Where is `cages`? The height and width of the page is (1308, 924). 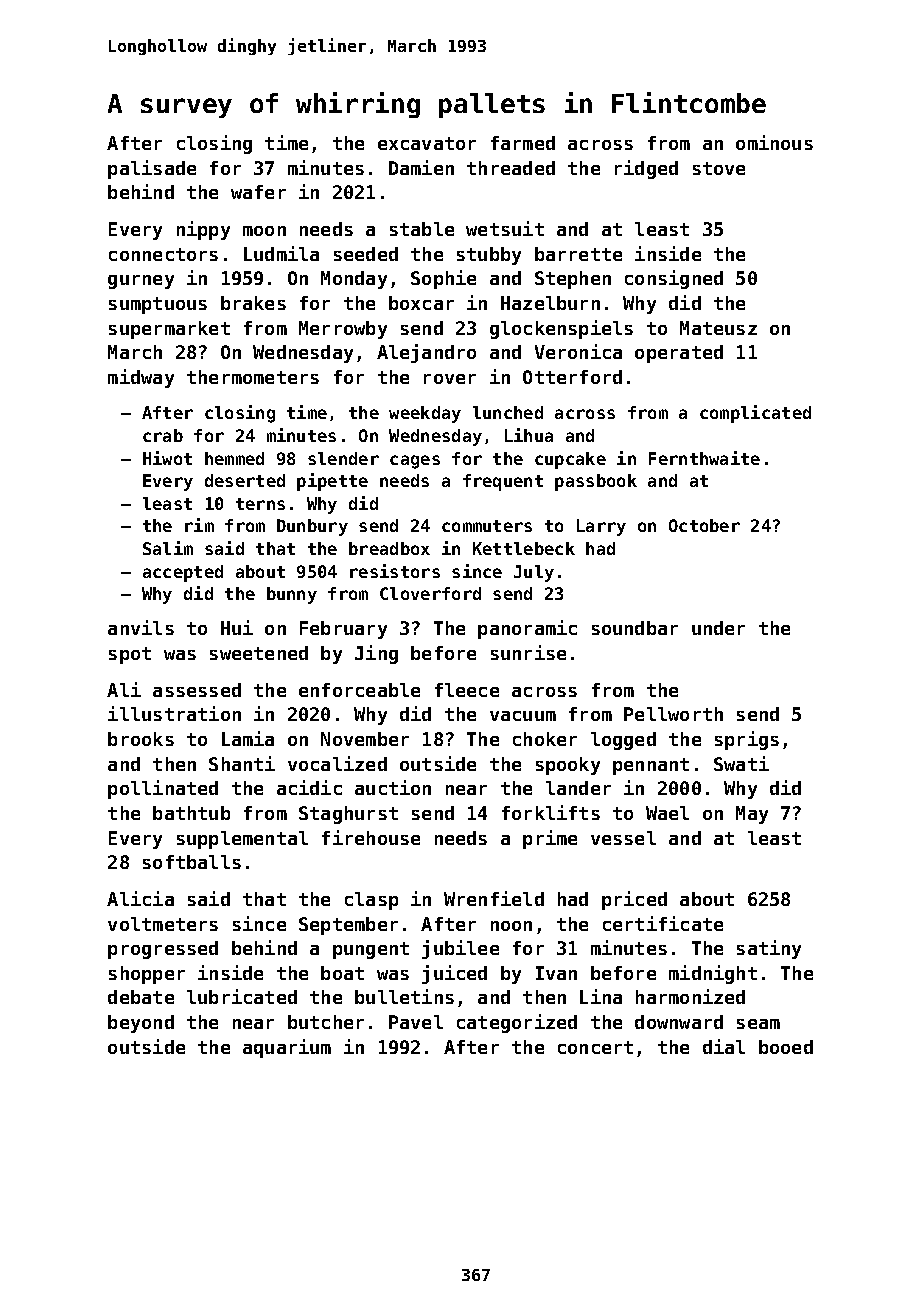
cages is located at coordinates (415, 462).
